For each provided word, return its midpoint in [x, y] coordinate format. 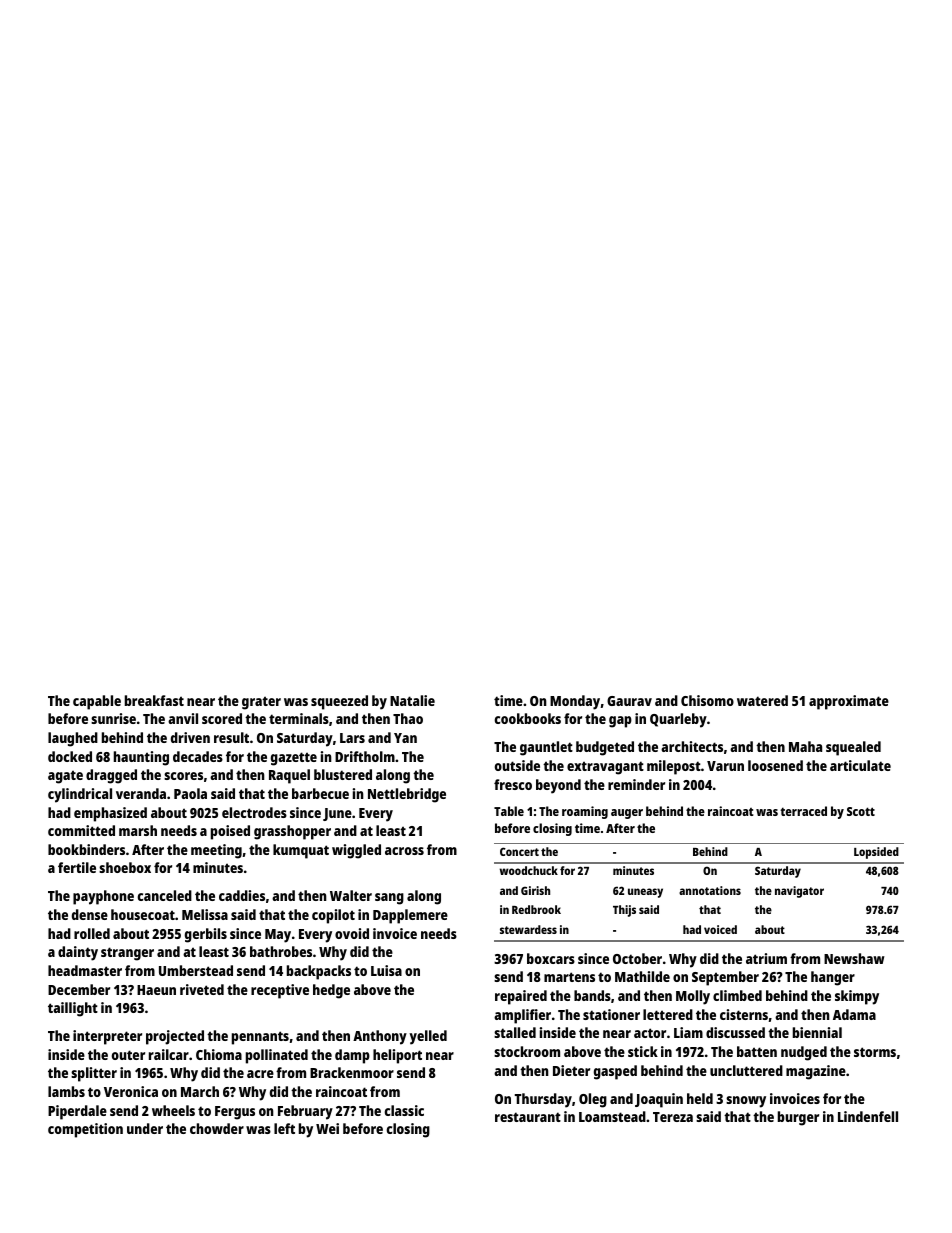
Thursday [543, 1100]
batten [757, 1051]
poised [230, 832]
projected [175, 1037]
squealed [853, 748]
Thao [408, 718]
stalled [515, 1032]
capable [97, 702]
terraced [803, 811]
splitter [94, 1074]
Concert [519, 851]
